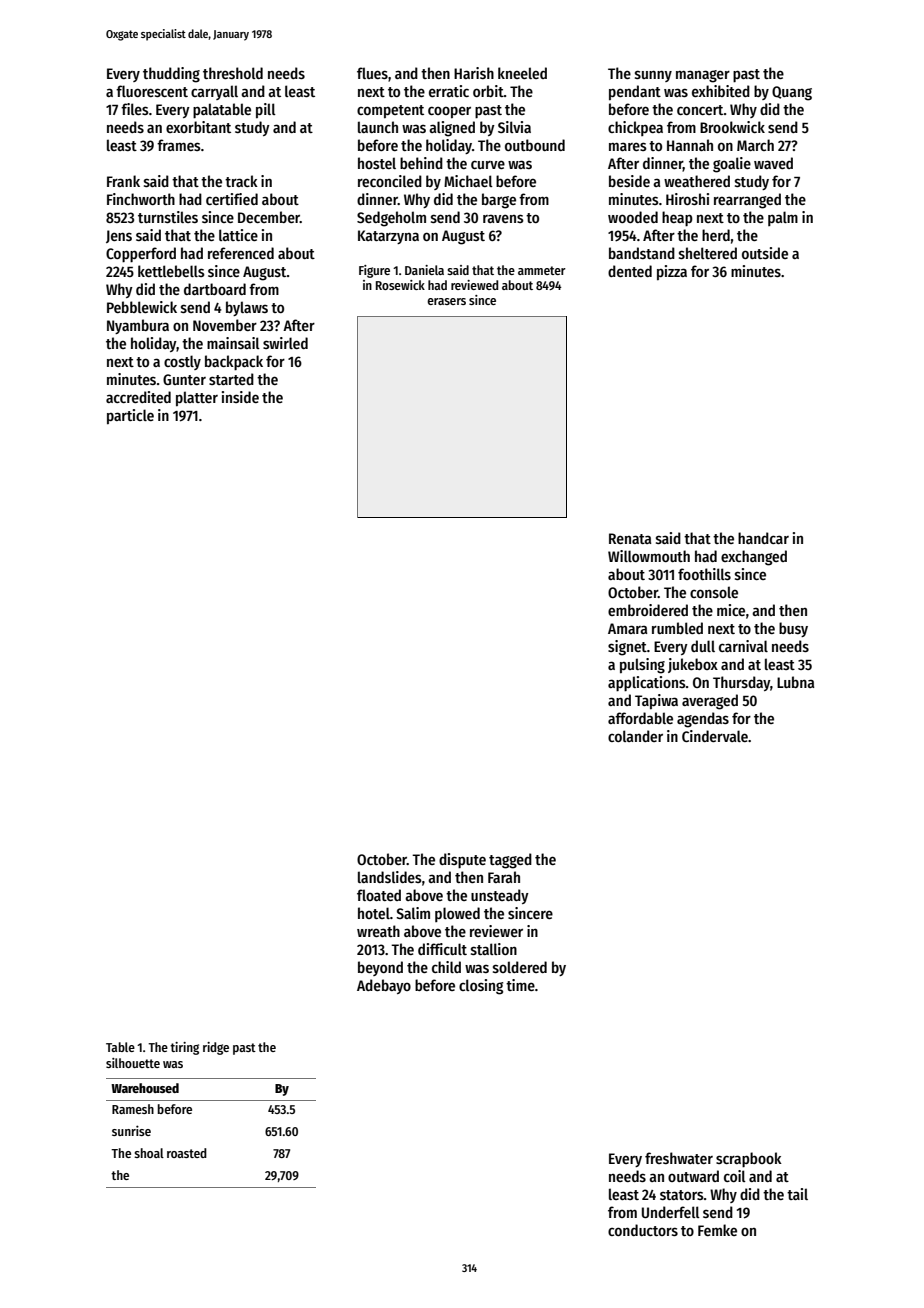 The image size is (924, 1308). What do you see at coordinates (468, 181) in the screenshot?
I see `Michael` at bounding box center [468, 181].
